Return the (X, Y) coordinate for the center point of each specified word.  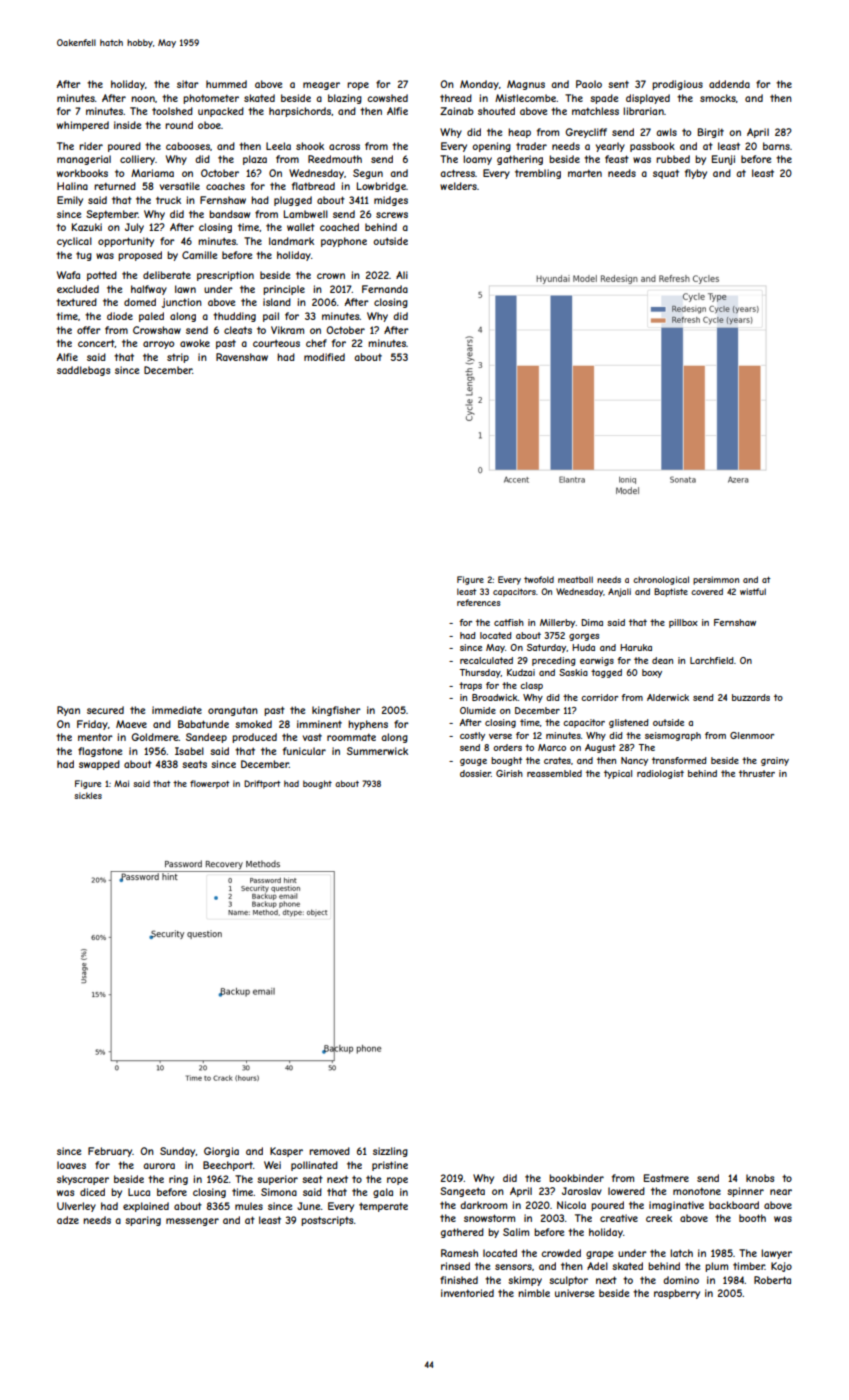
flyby (696, 174)
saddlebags (83, 371)
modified (324, 357)
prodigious (677, 85)
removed (329, 1151)
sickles (88, 795)
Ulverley (76, 1207)
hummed (226, 84)
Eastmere (666, 1178)
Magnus (526, 85)
